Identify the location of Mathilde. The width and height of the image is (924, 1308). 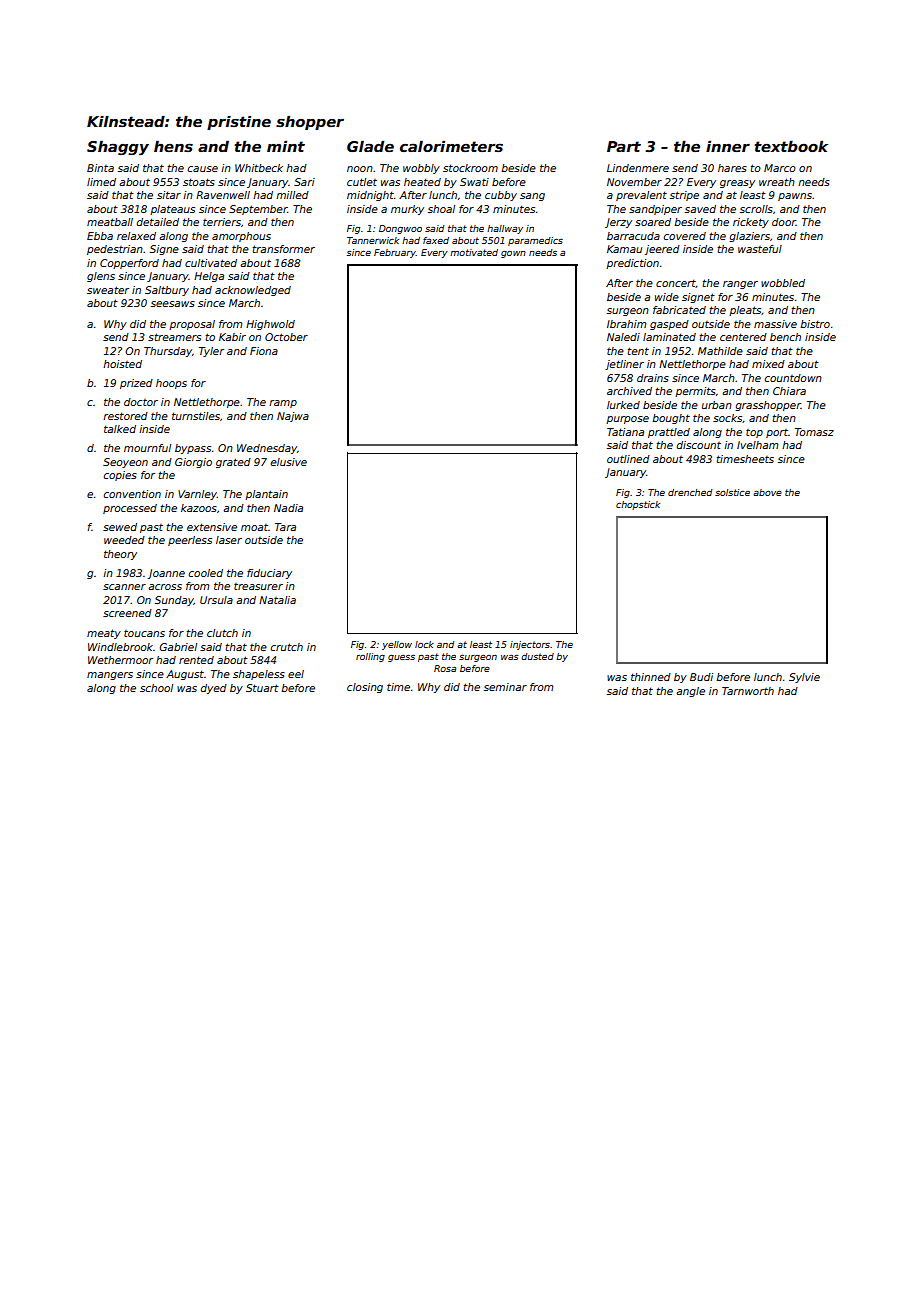
(720, 351).
